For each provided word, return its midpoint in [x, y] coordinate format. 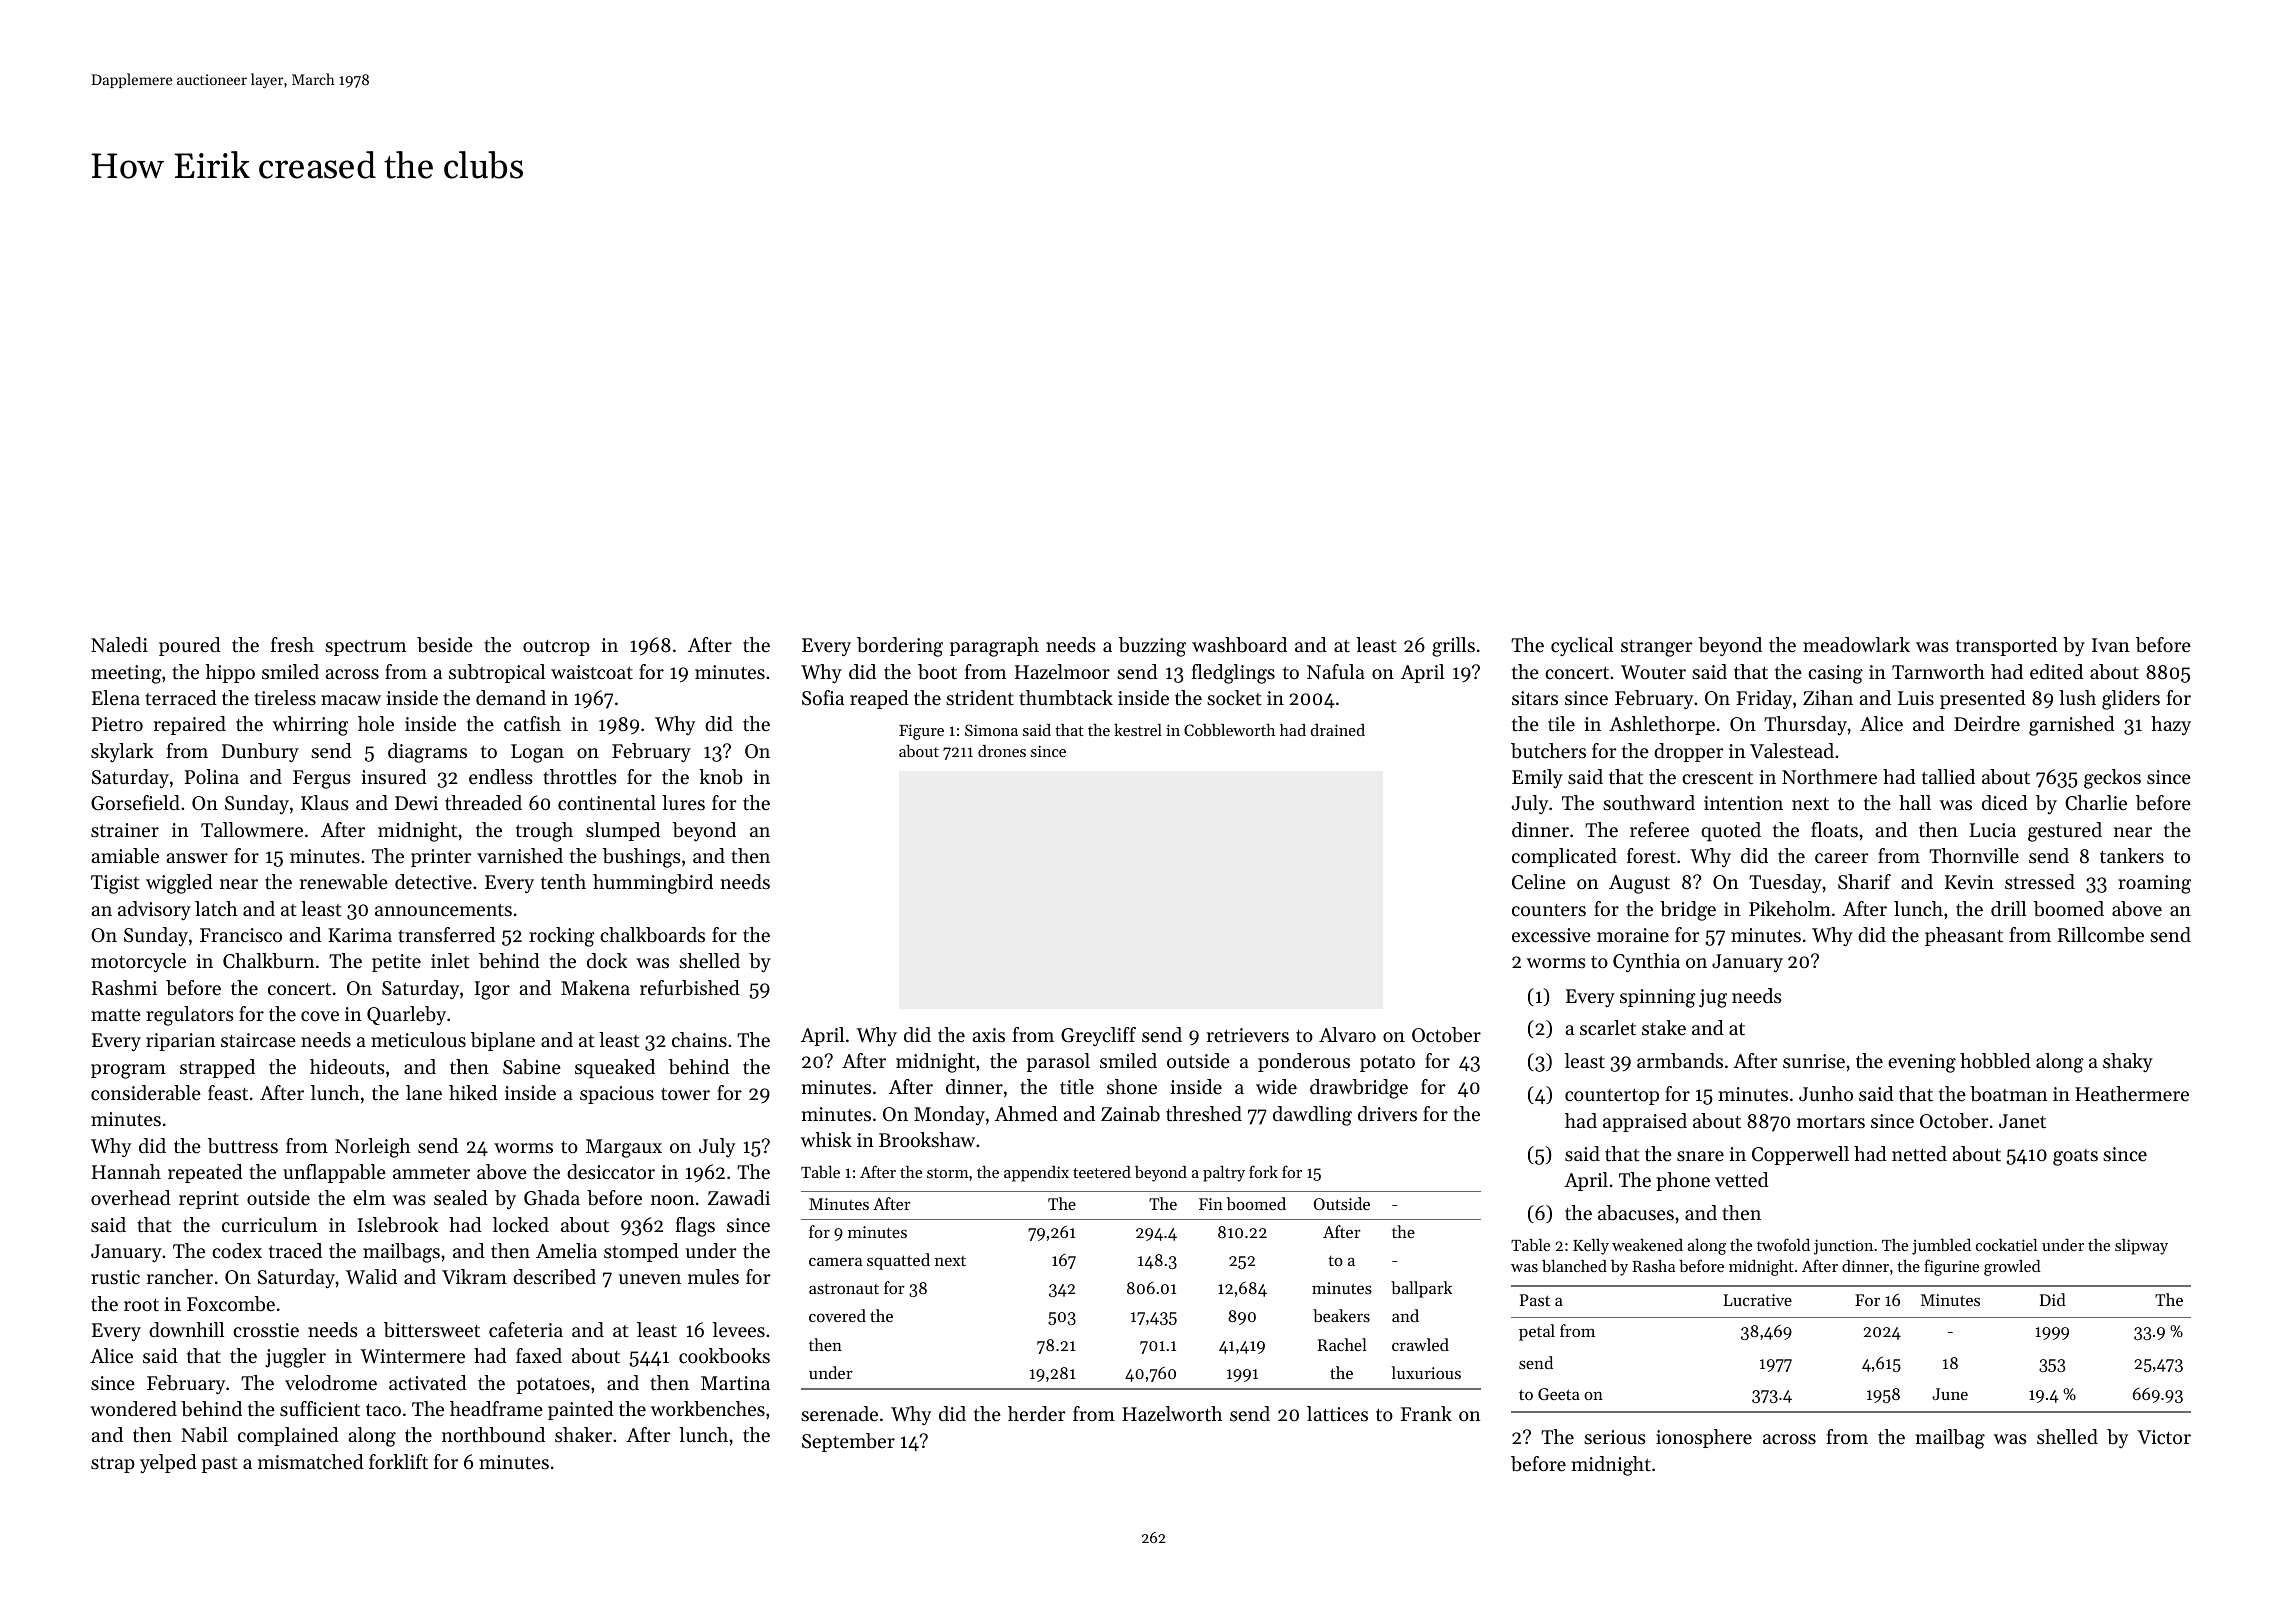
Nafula [1336, 671]
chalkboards [652, 935]
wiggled [179, 884]
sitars [1535, 698]
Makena [595, 988]
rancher [180, 1277]
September [848, 1442]
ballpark [1421, 1289]
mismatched [311, 1462]
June [1950, 1394]
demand [511, 698]
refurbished [690, 988]
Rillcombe [2101, 935]
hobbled [1995, 1061]
